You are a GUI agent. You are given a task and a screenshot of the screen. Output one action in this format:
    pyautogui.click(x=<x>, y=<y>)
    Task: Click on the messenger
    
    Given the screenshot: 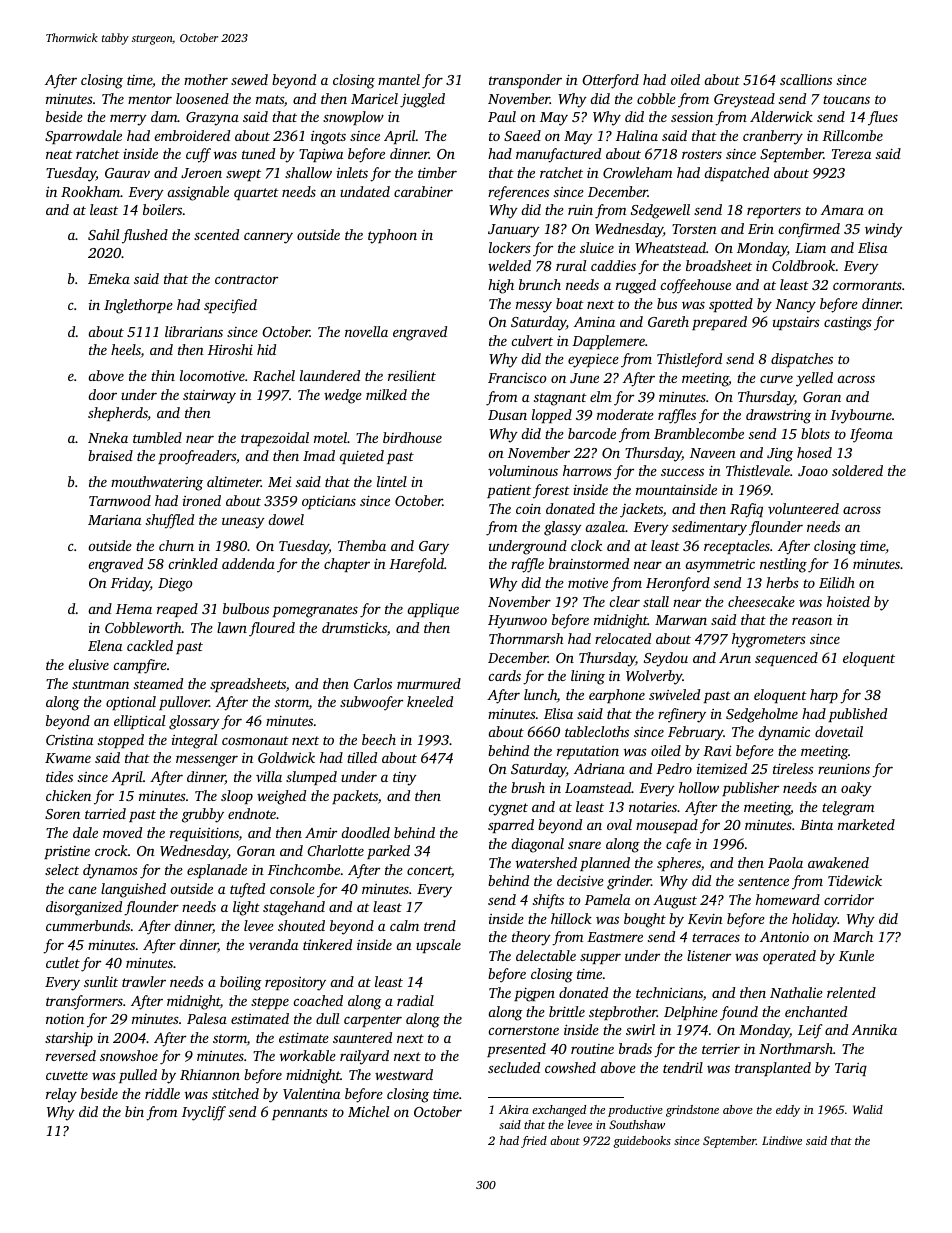 What is the action you would take?
    pyautogui.click(x=207, y=761)
